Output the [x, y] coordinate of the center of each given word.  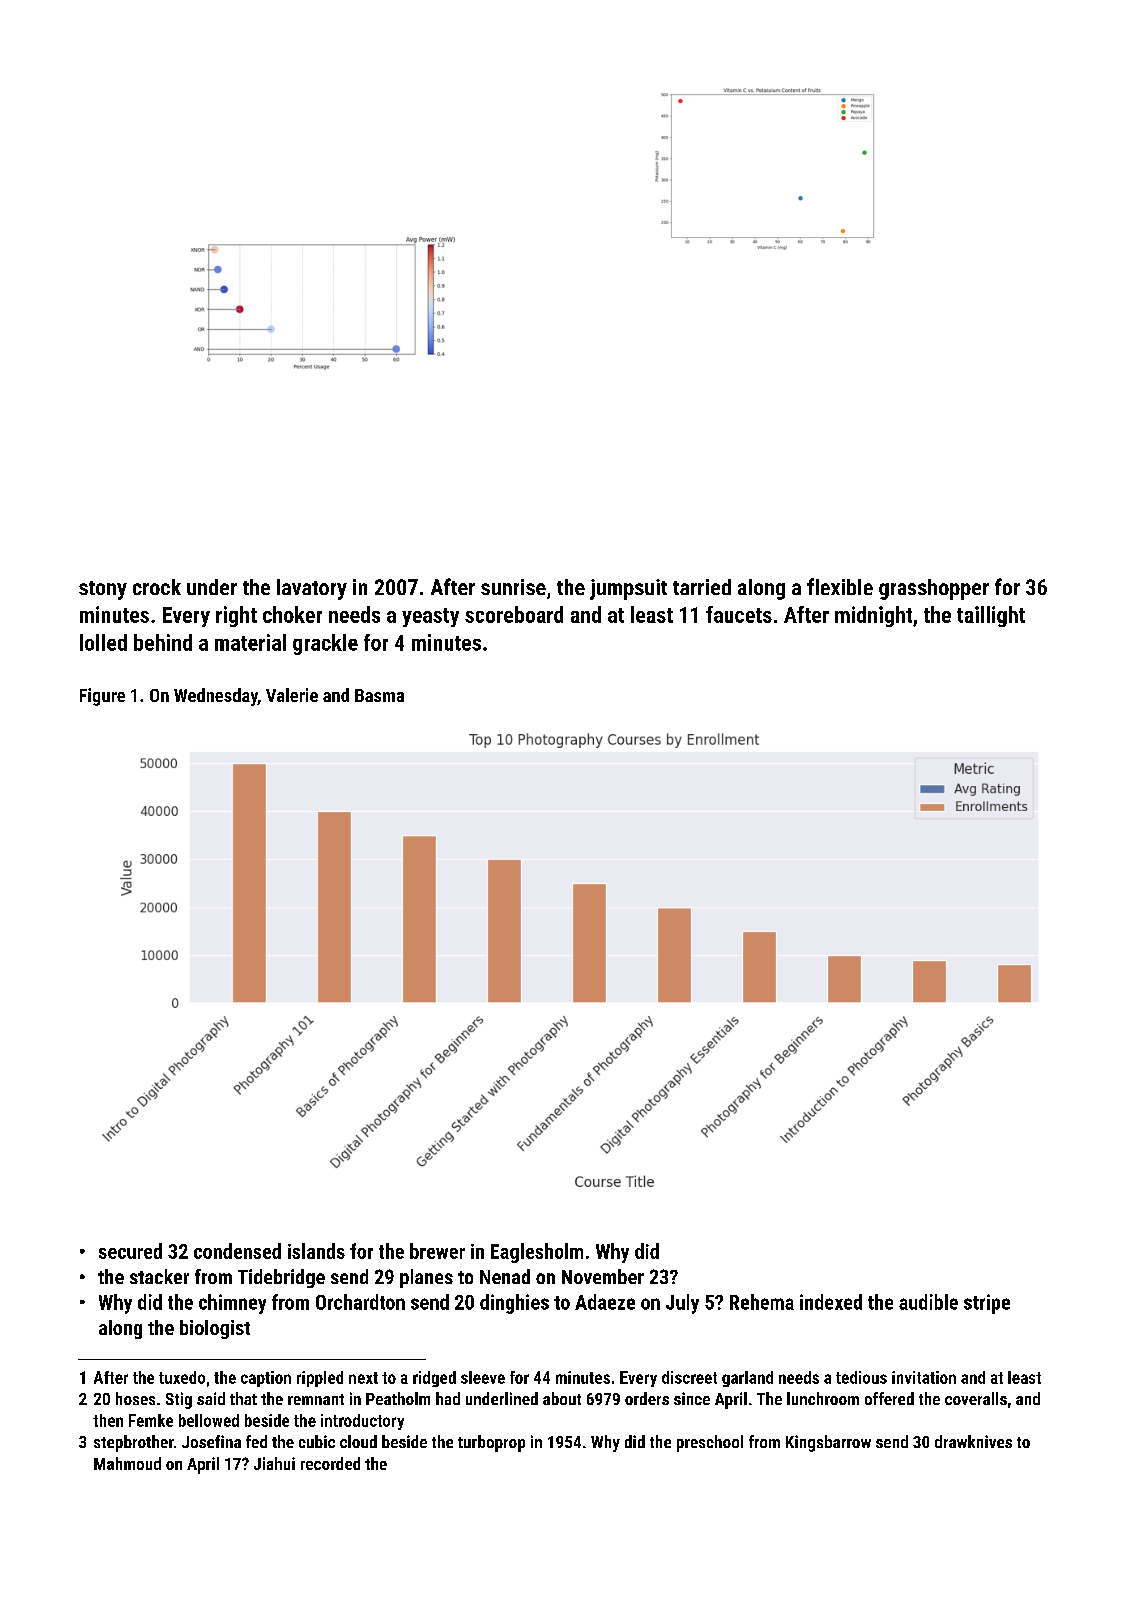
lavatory [312, 589]
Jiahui [274, 1463]
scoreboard [514, 614]
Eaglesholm [537, 1253]
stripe [987, 1304]
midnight [873, 616]
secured [130, 1251]
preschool [710, 1443]
